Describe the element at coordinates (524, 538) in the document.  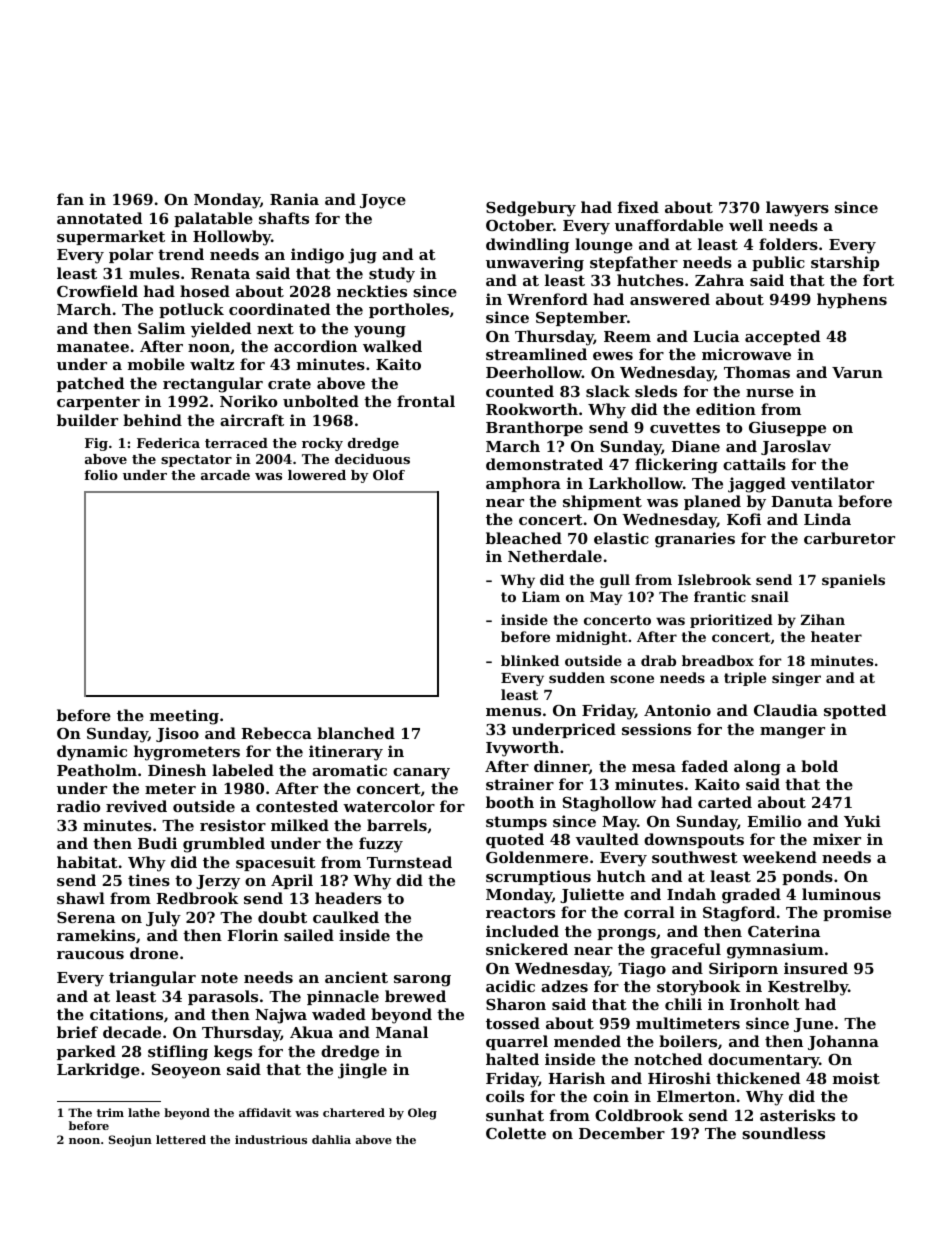
I see `bleached` at that location.
